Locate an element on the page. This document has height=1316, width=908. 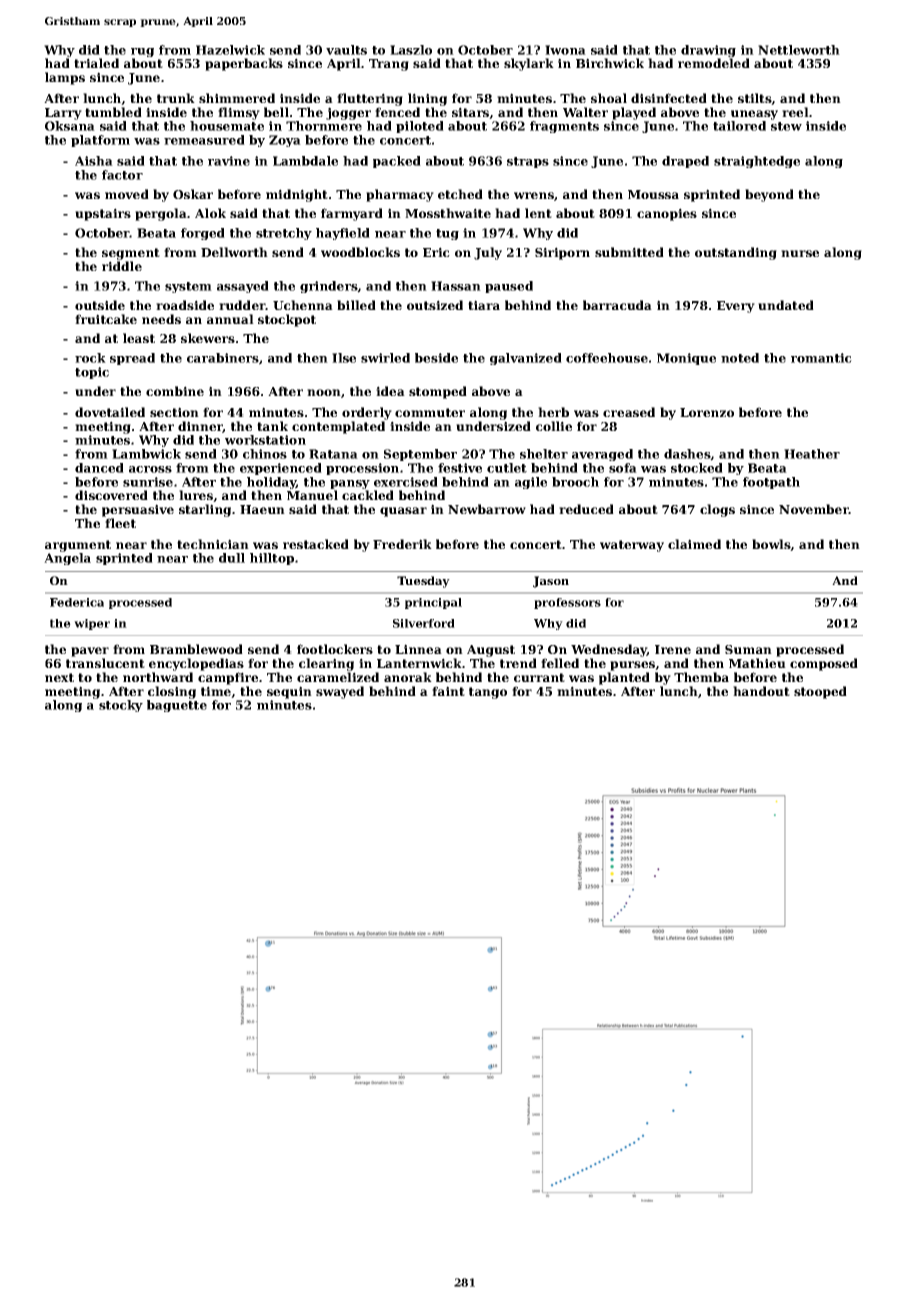
noon is located at coordinates (324, 392).
